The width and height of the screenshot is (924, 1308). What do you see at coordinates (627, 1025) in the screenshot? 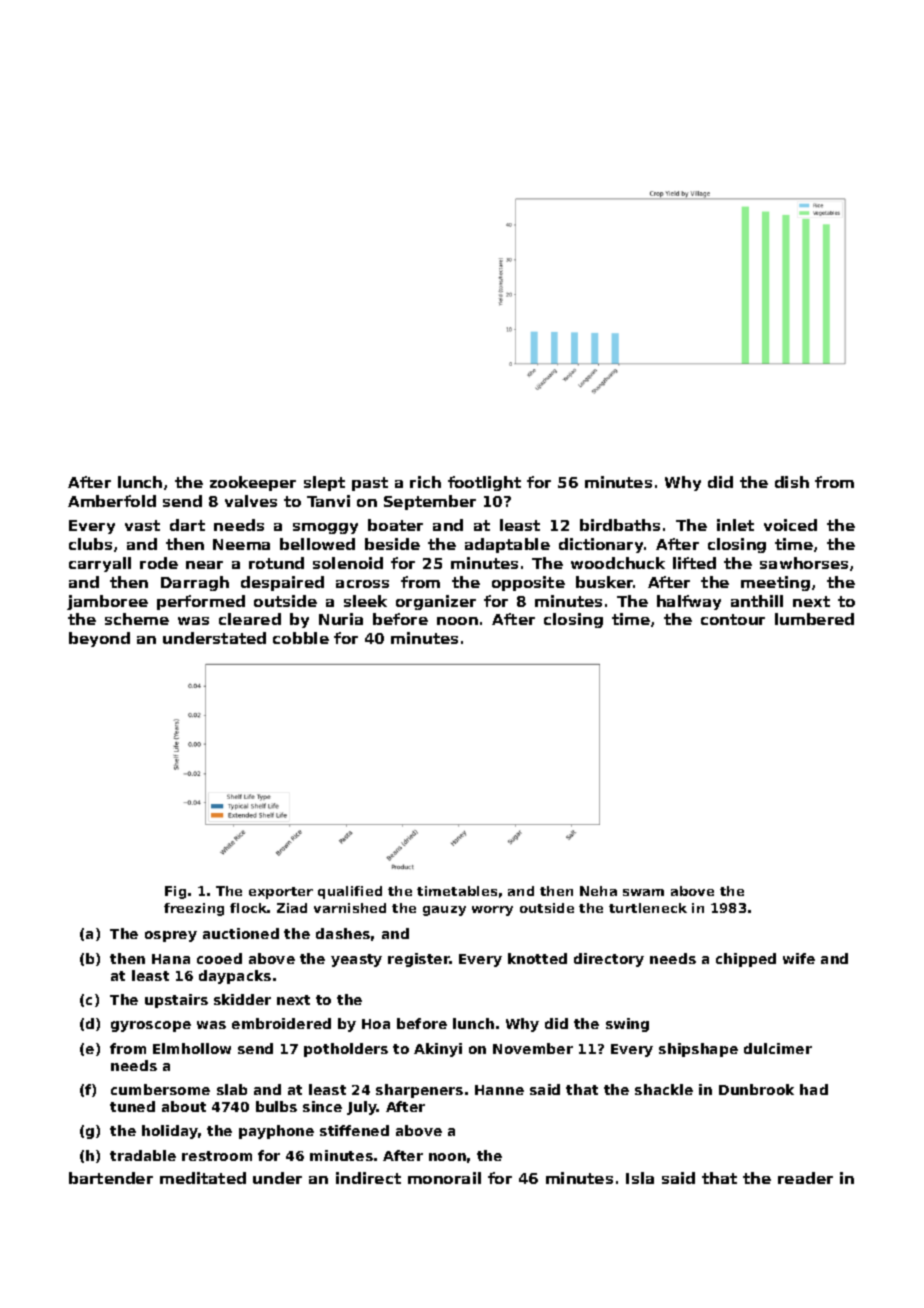
I see `swing` at bounding box center [627, 1025].
